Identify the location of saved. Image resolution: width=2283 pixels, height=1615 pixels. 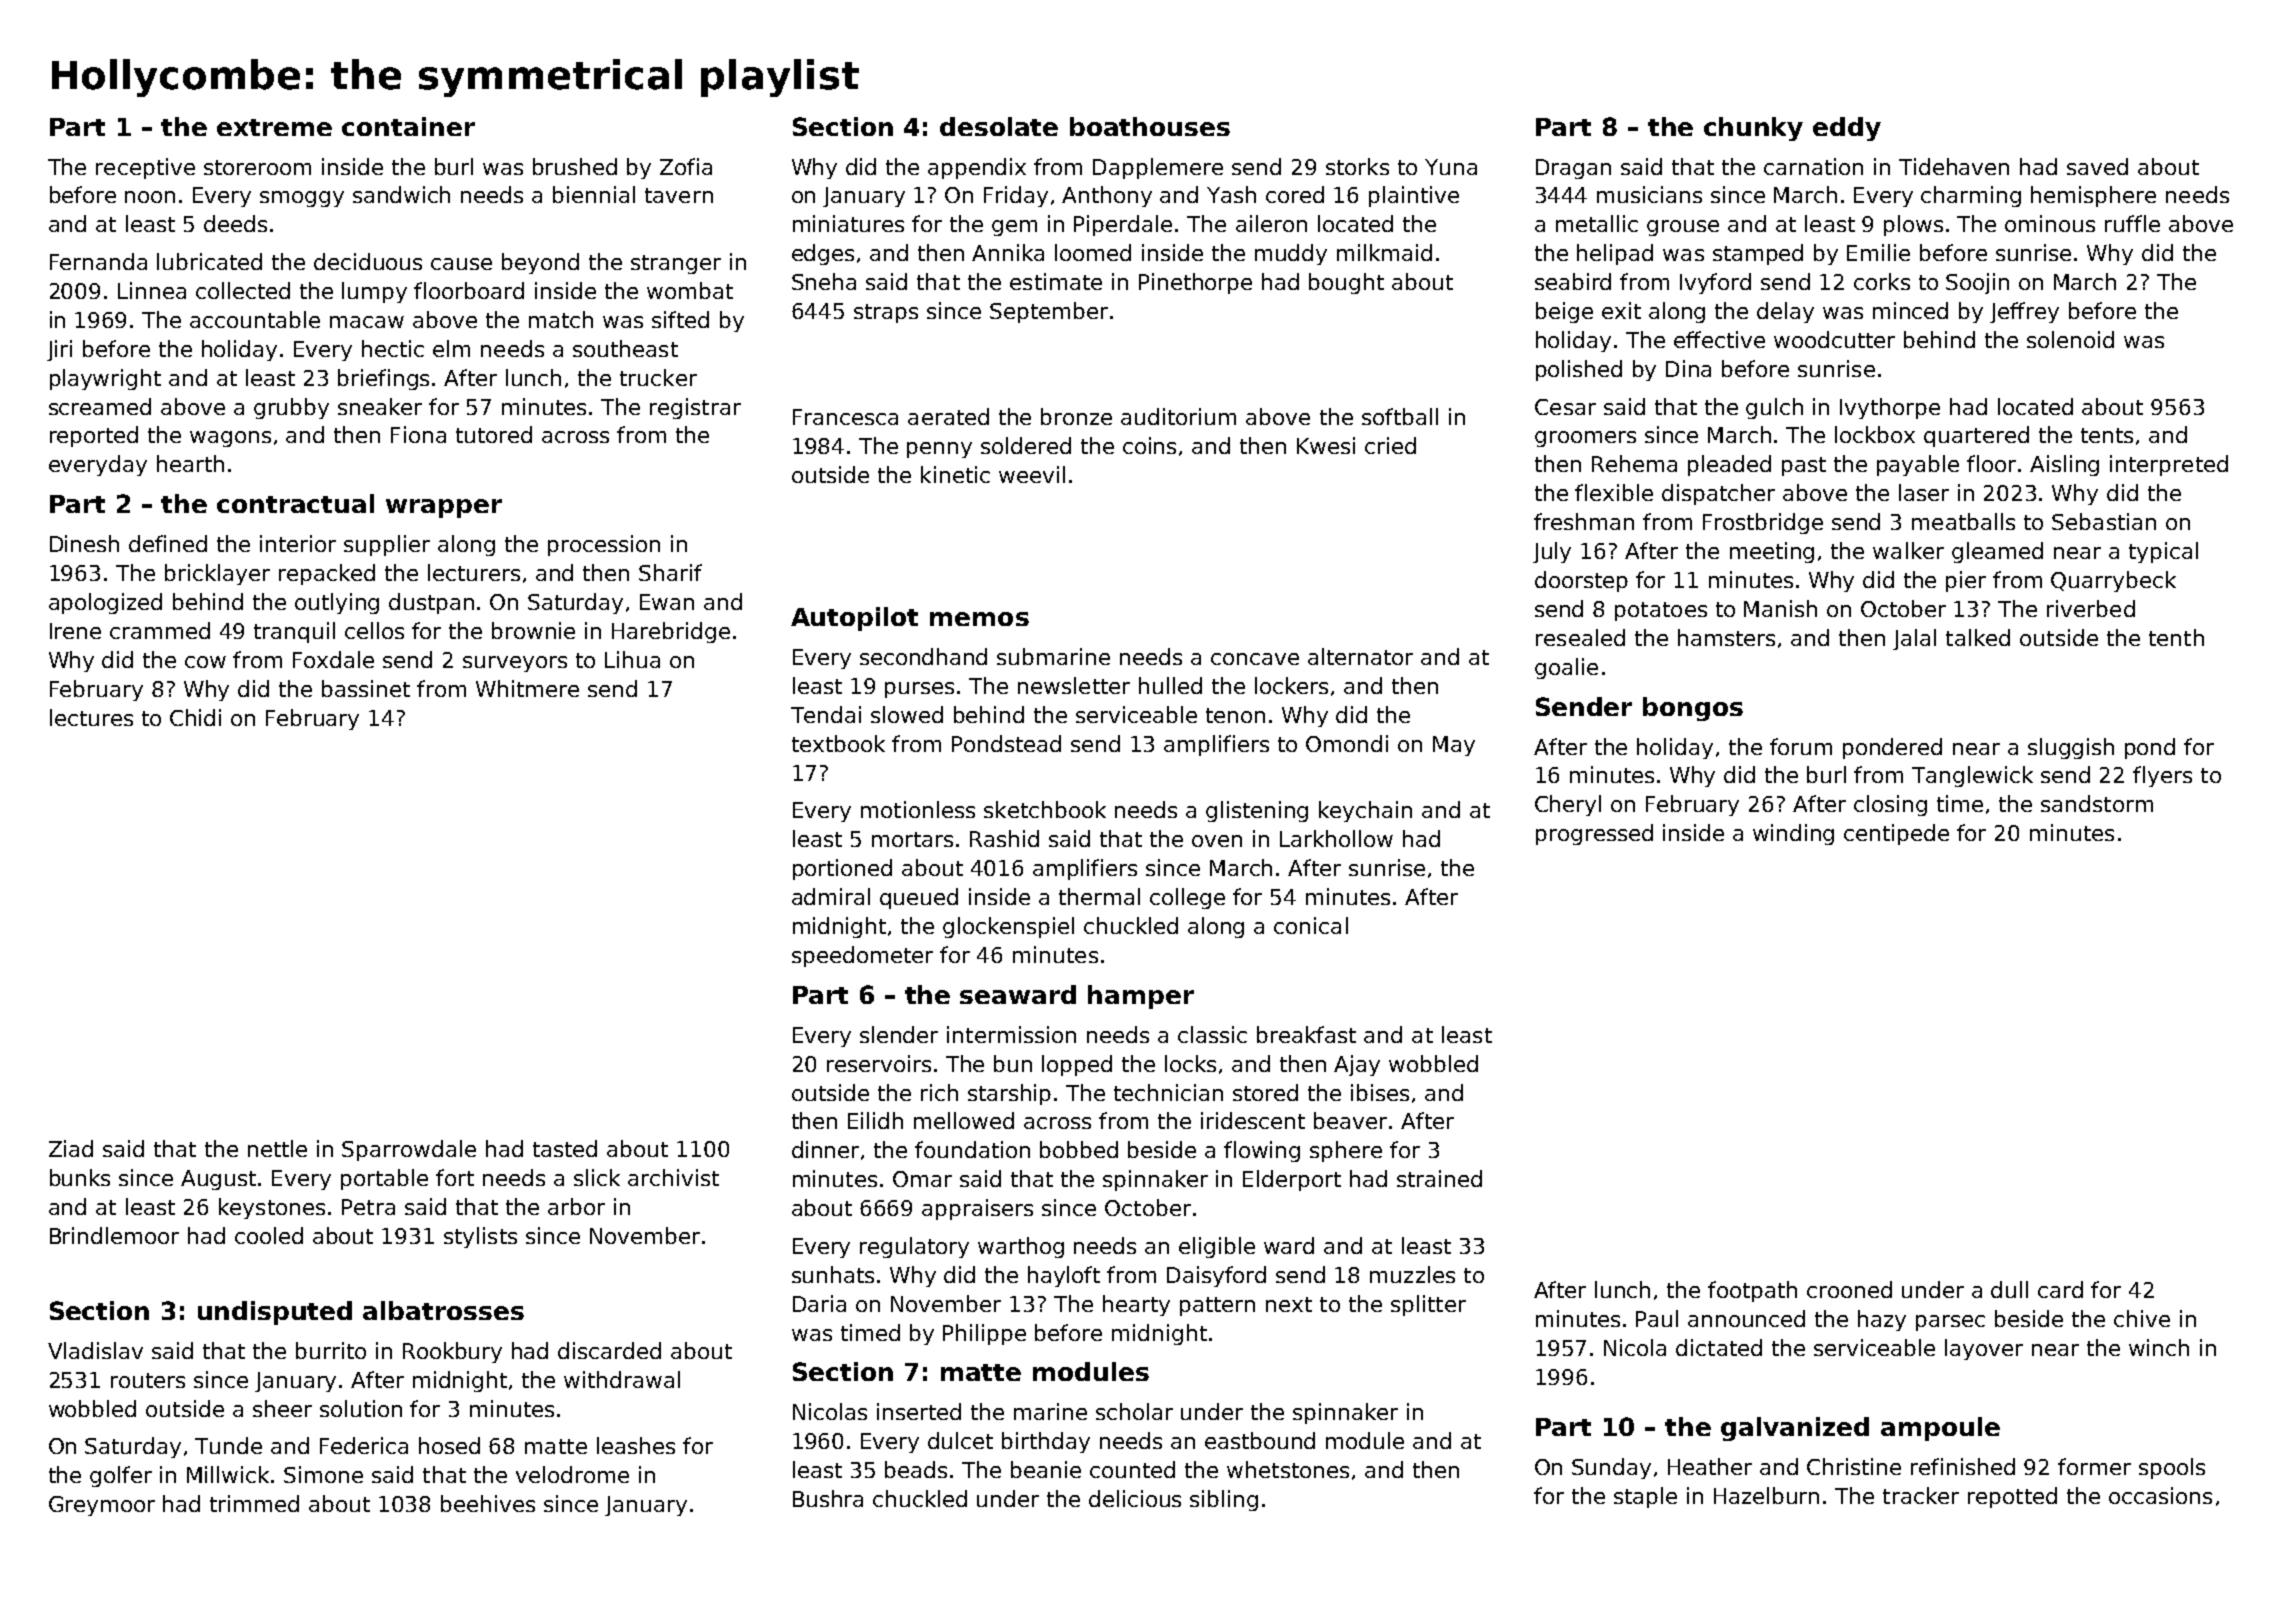
(2097, 166).
